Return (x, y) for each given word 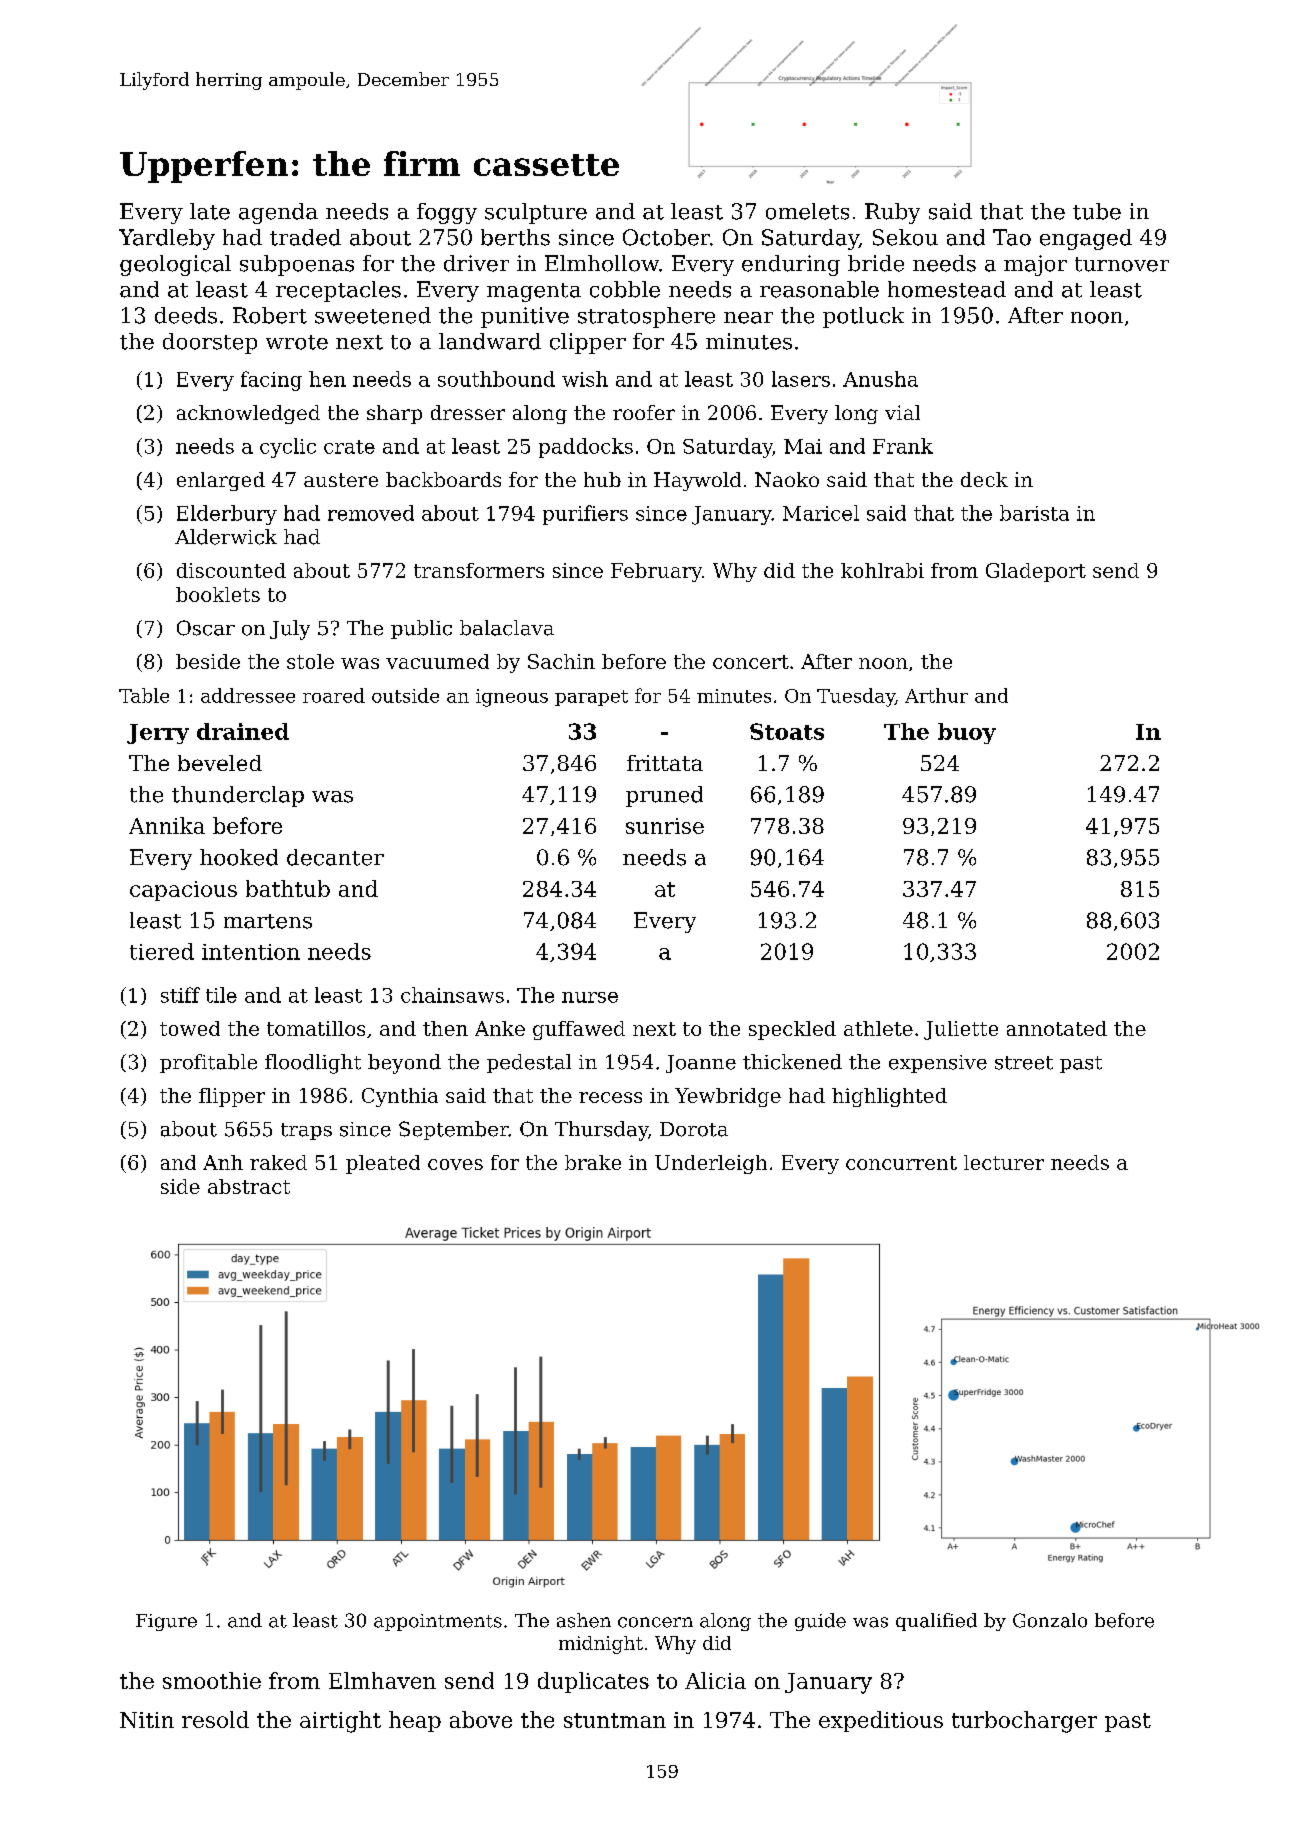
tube (1097, 211)
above (481, 1719)
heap (415, 1721)
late (210, 211)
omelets (807, 211)
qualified (936, 1622)
